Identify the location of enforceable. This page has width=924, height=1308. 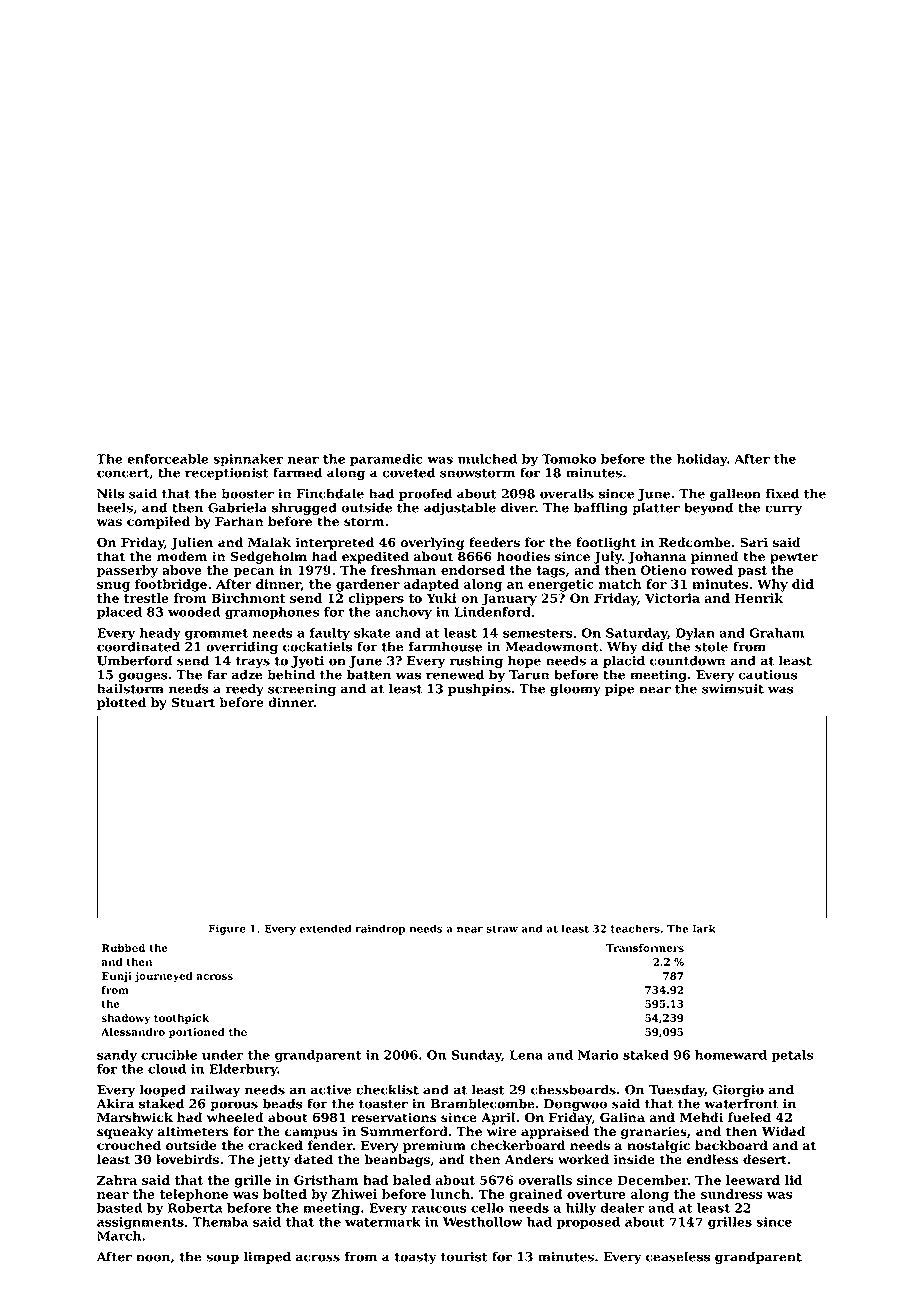
(168, 459).
